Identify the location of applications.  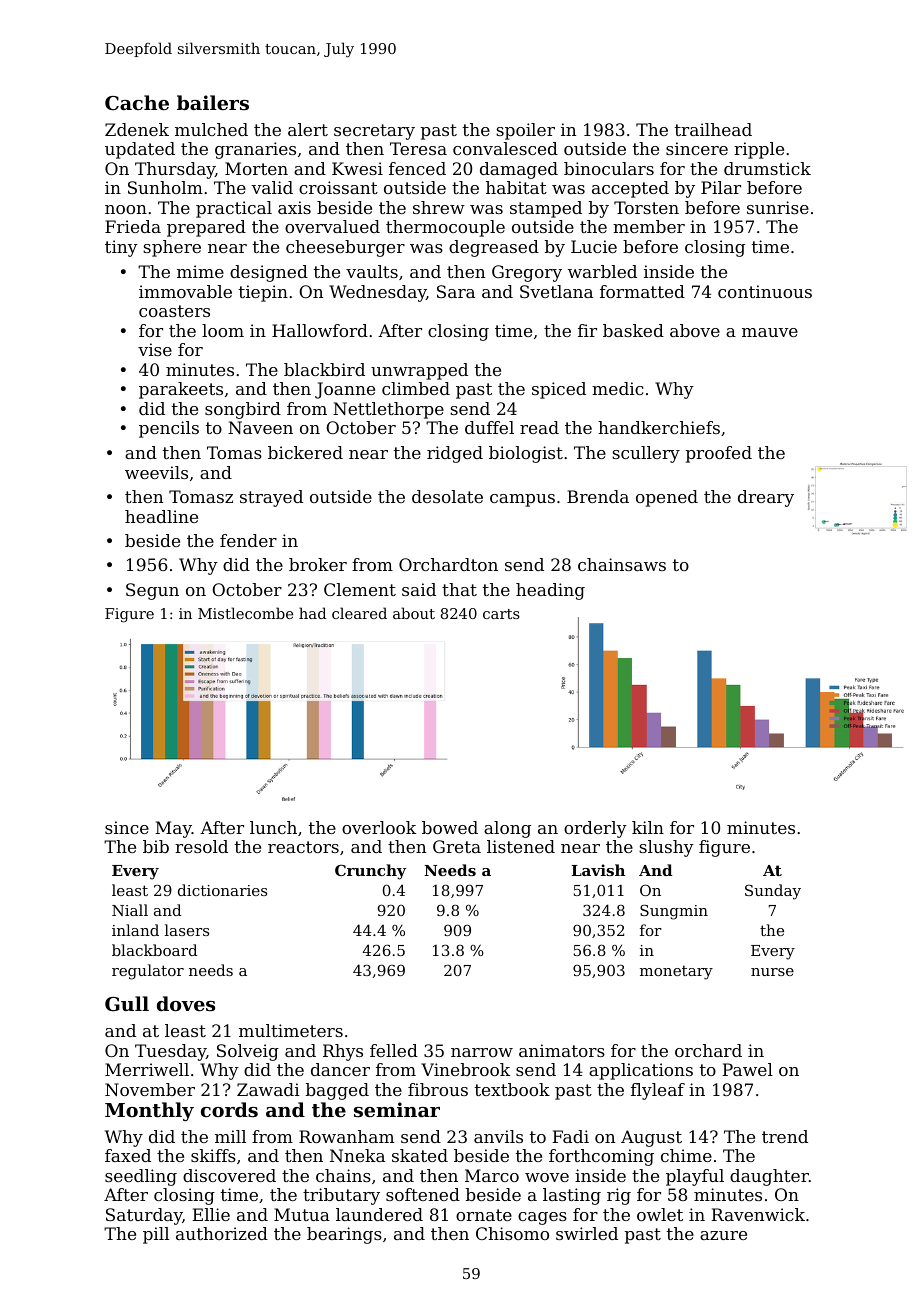
(641, 1071).
